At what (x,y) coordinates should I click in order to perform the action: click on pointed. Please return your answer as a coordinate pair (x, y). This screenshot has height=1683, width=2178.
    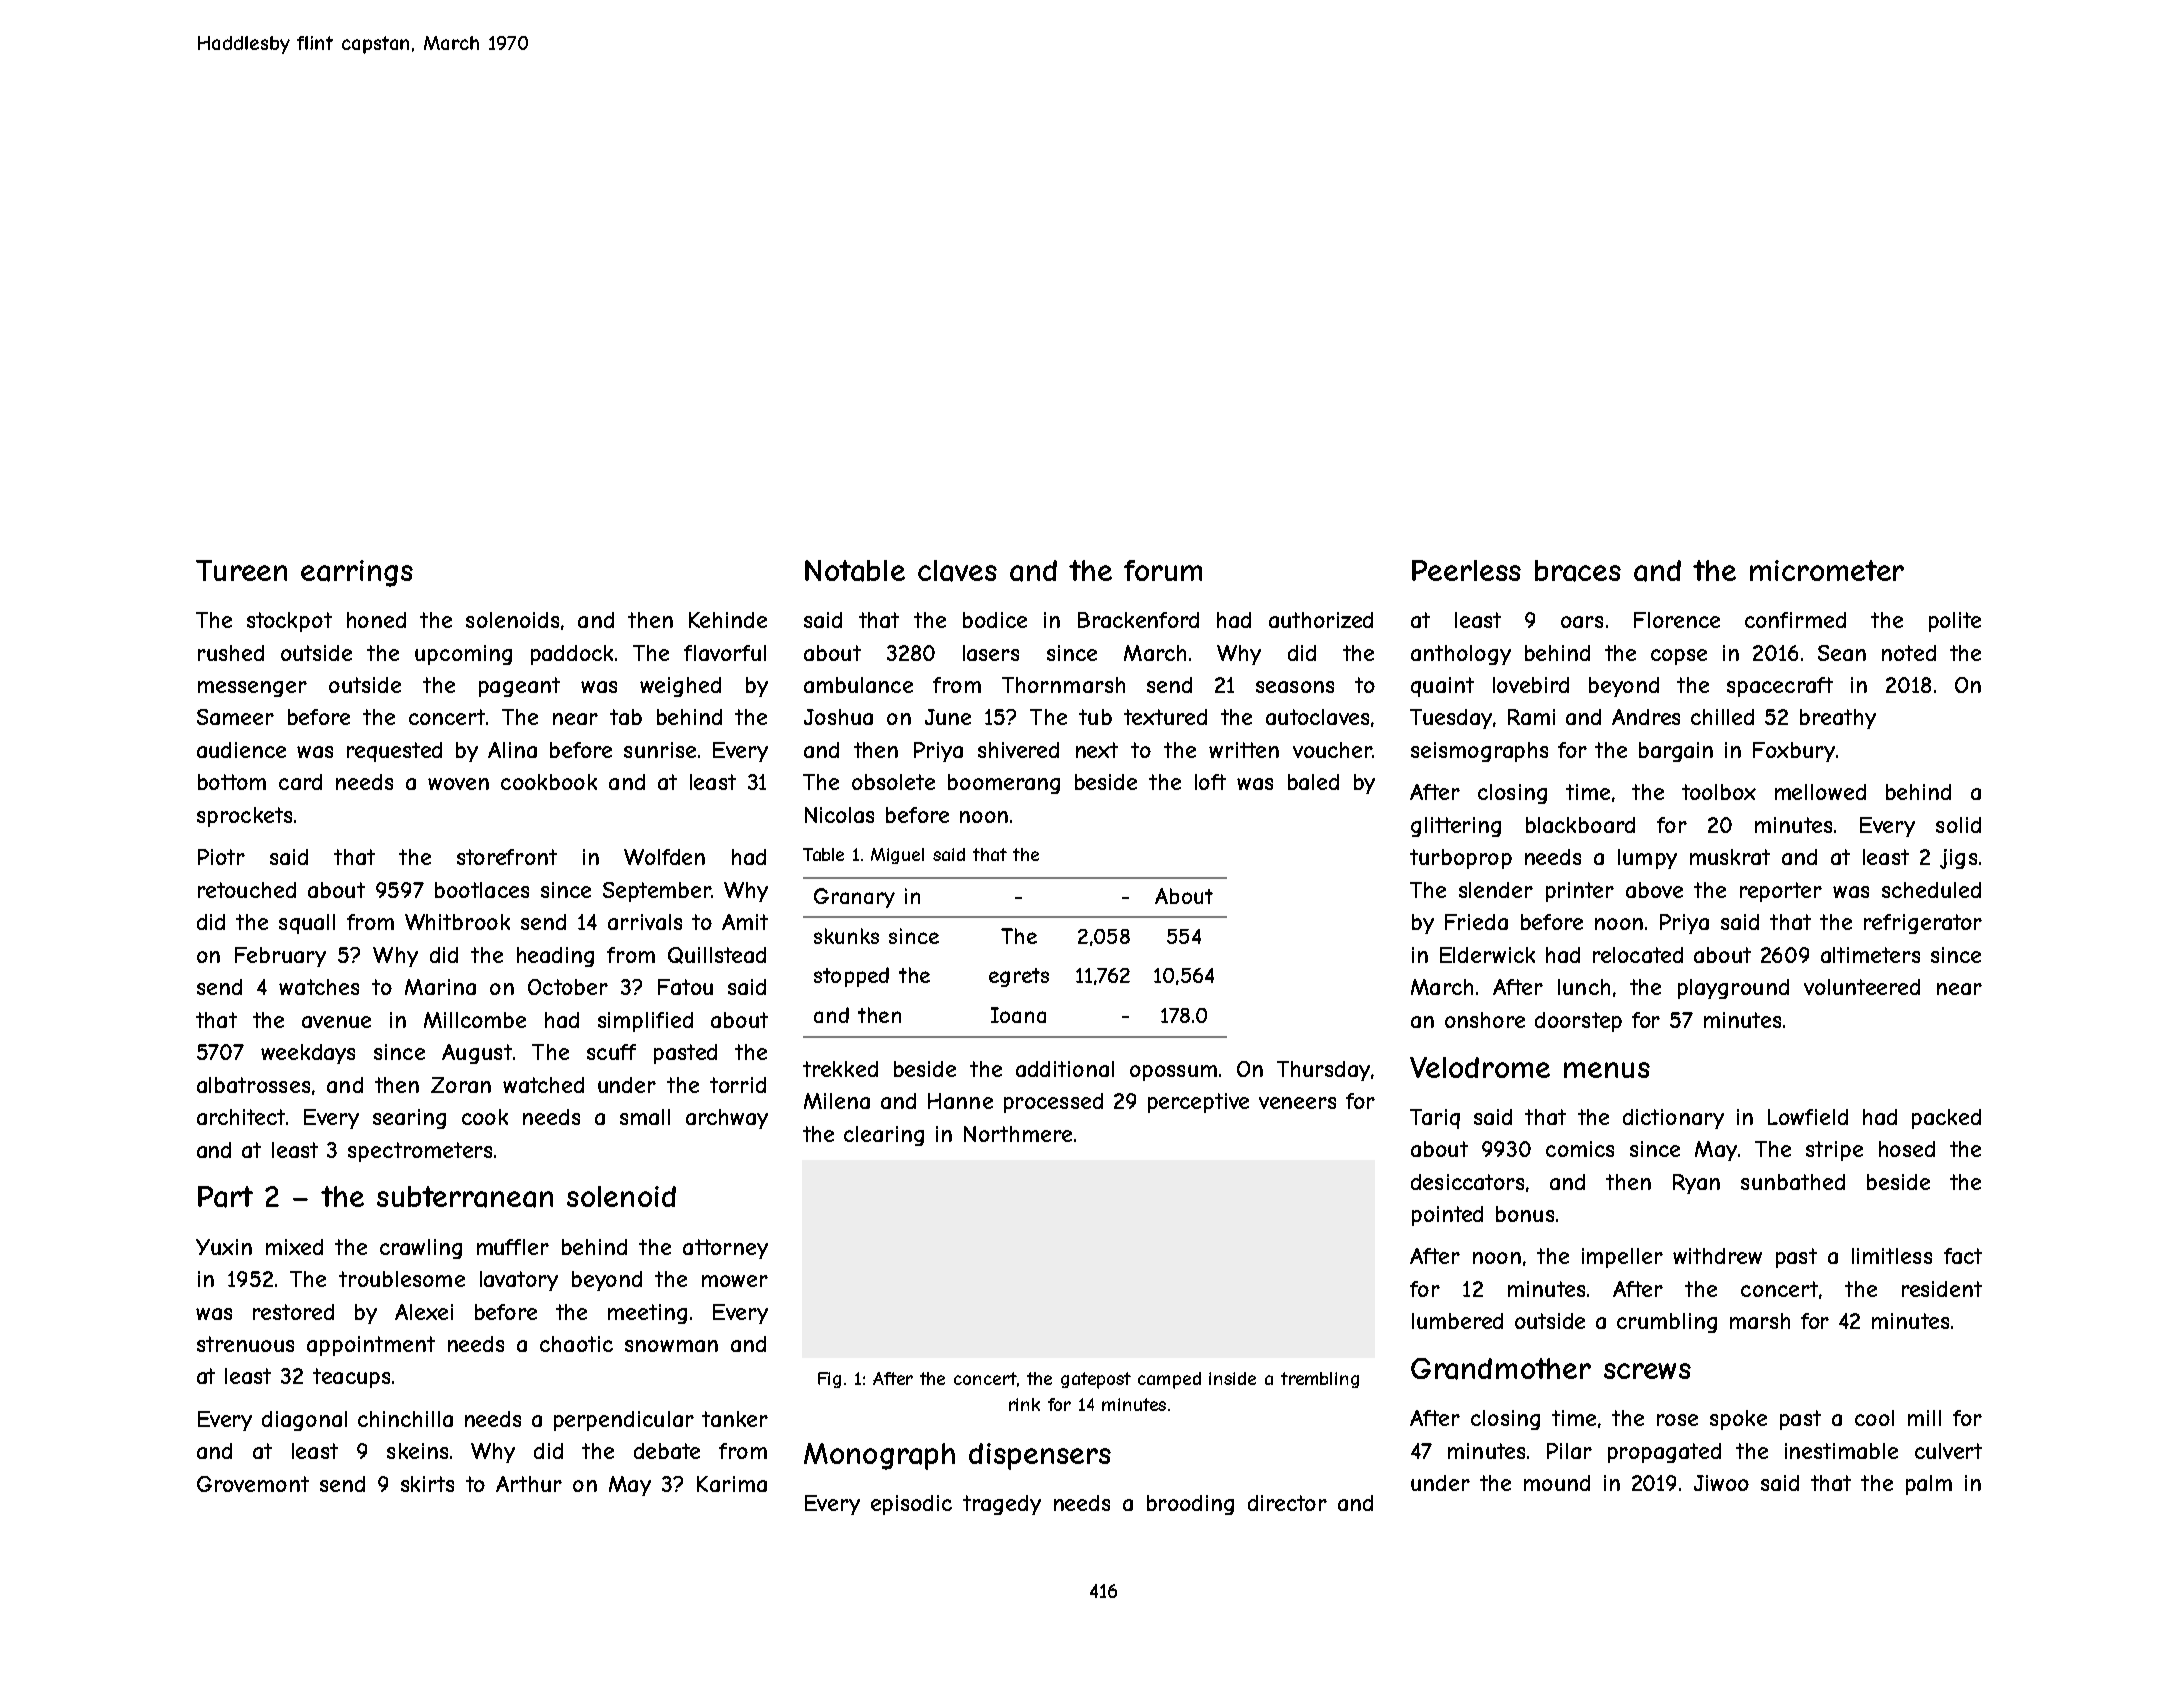
    Looking at the image, I should click on (1447, 1216).
